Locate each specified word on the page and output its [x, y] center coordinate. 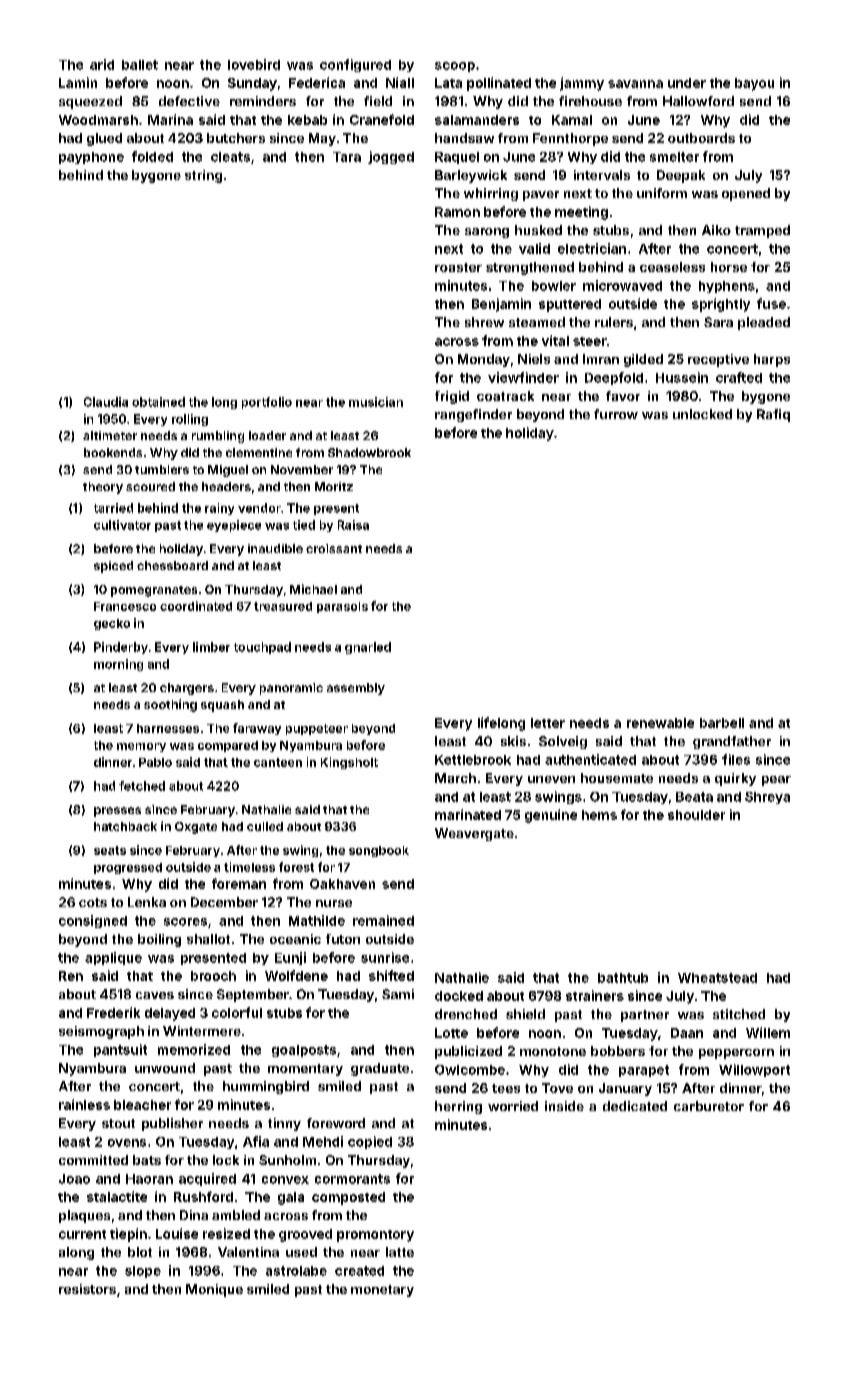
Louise [177, 1233]
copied [370, 1142]
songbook [379, 851]
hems [599, 815]
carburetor [709, 1106]
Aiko [716, 230]
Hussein [682, 377]
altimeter [110, 435]
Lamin [78, 82]
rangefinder [473, 415]
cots [93, 902]
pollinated [499, 84]
